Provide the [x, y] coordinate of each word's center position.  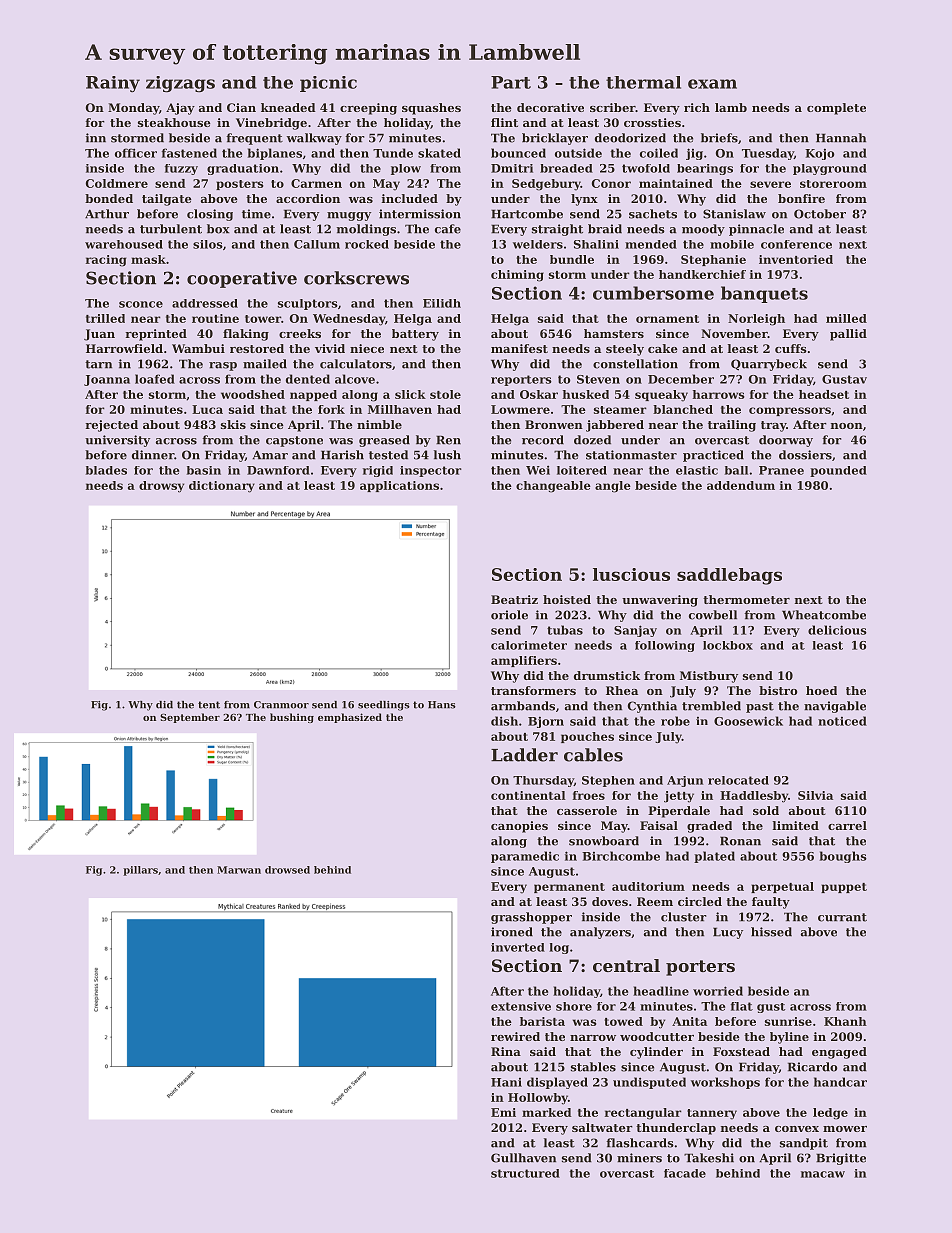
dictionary [222, 487]
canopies [519, 827]
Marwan [239, 870]
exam [712, 84]
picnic [328, 84]
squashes [431, 109]
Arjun [685, 781]
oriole [509, 615]
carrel [847, 825]
